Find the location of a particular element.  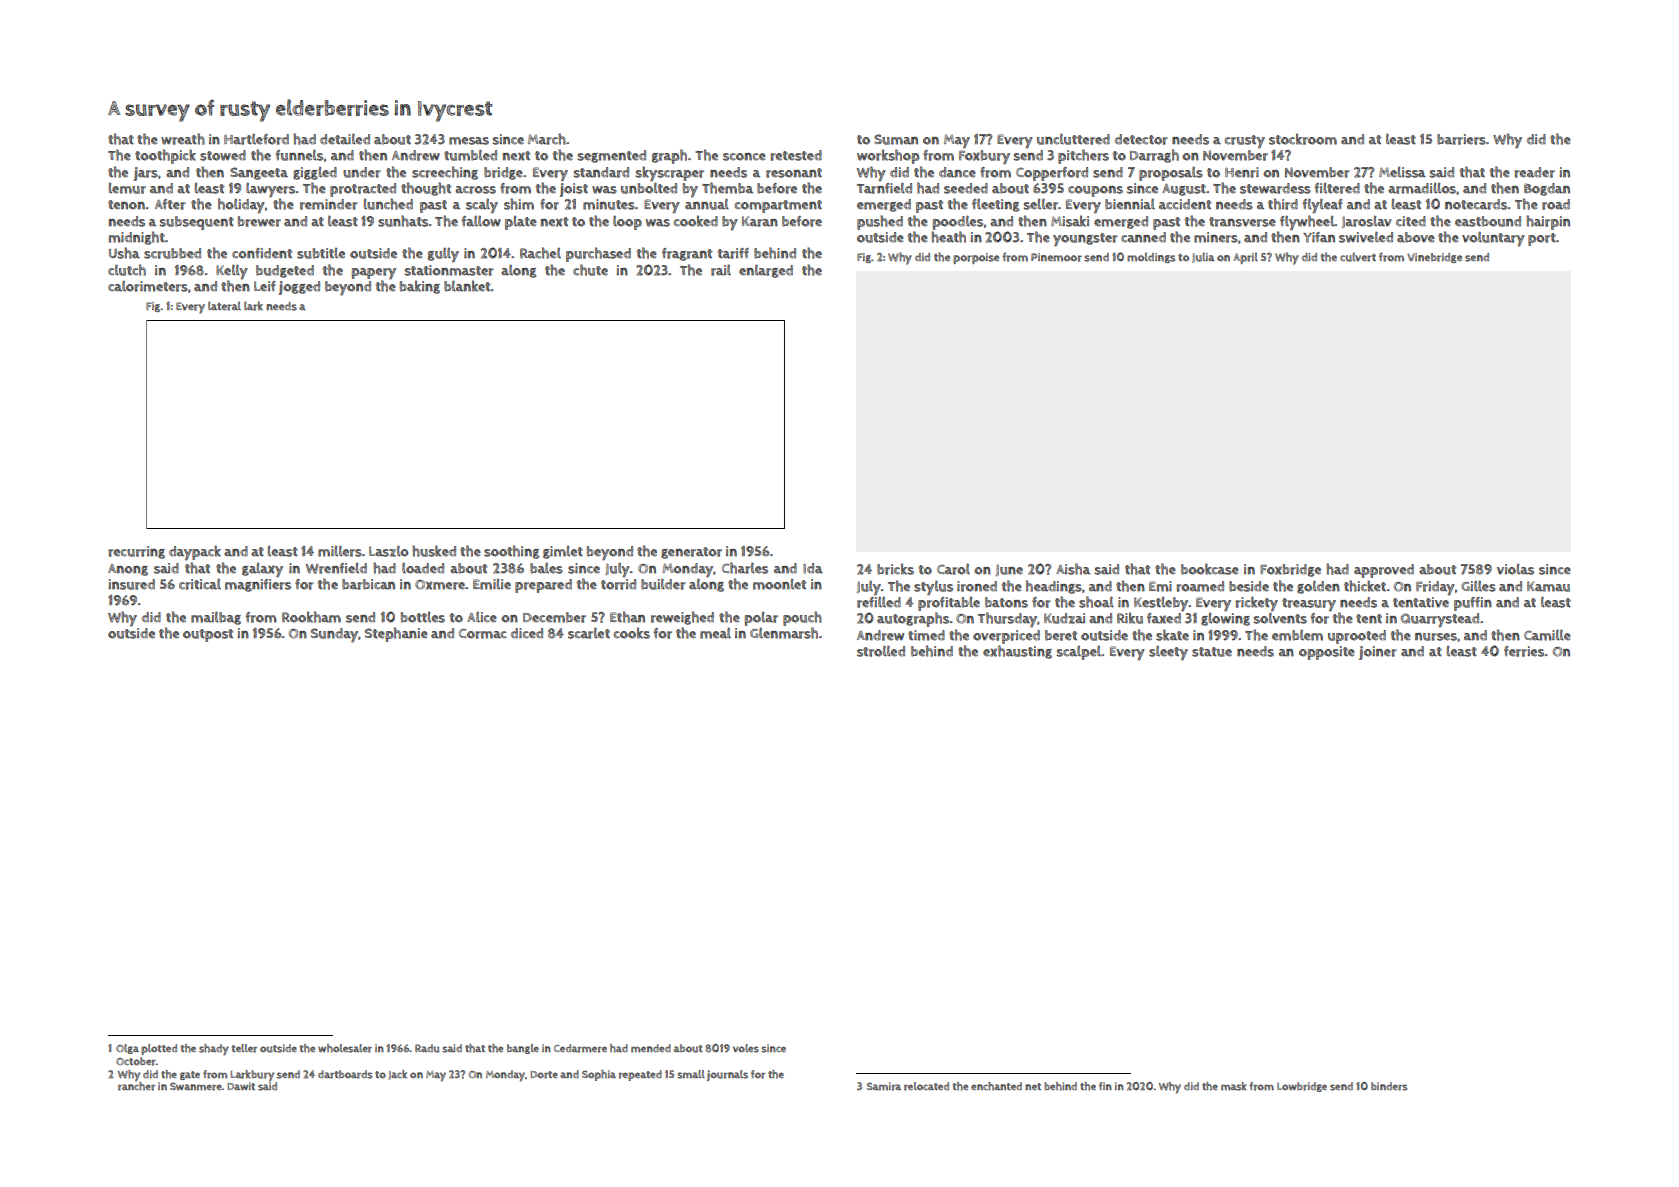

Samira is located at coordinates (884, 1086).
